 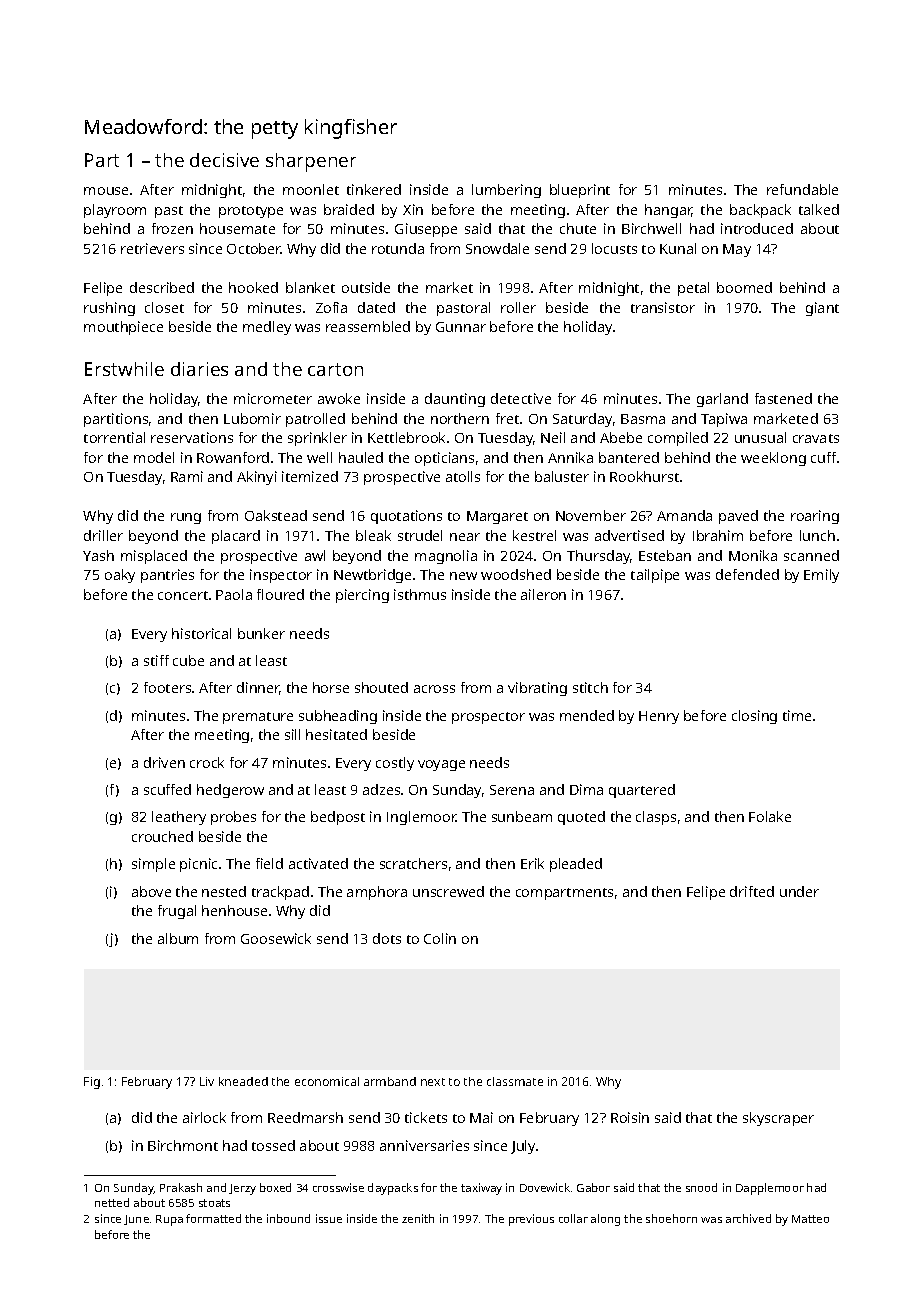 What do you see at coordinates (580, 191) in the document?
I see `blueprint` at bounding box center [580, 191].
